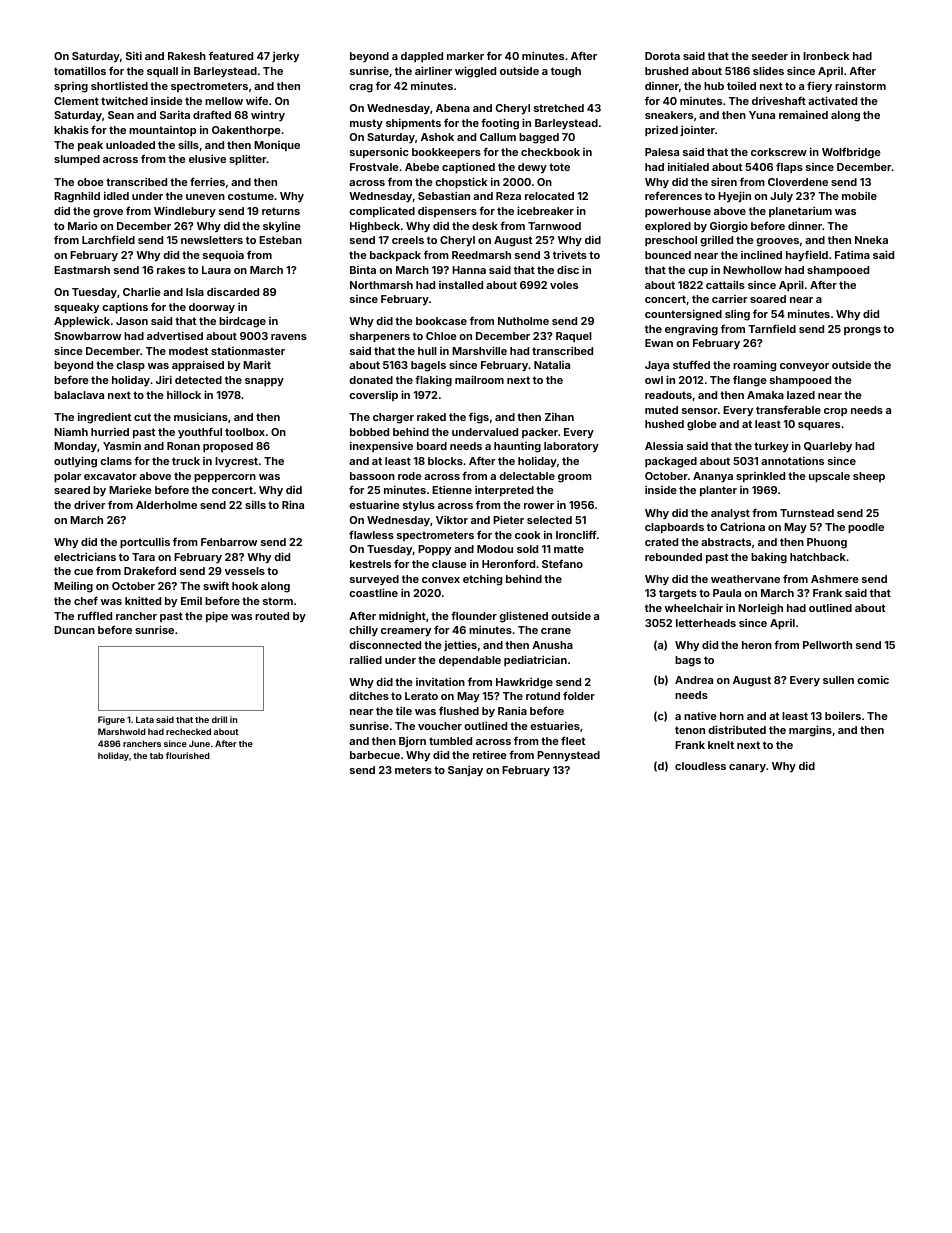  Describe the element at coordinates (95, 615) in the image. I see `ruffled` at that location.
